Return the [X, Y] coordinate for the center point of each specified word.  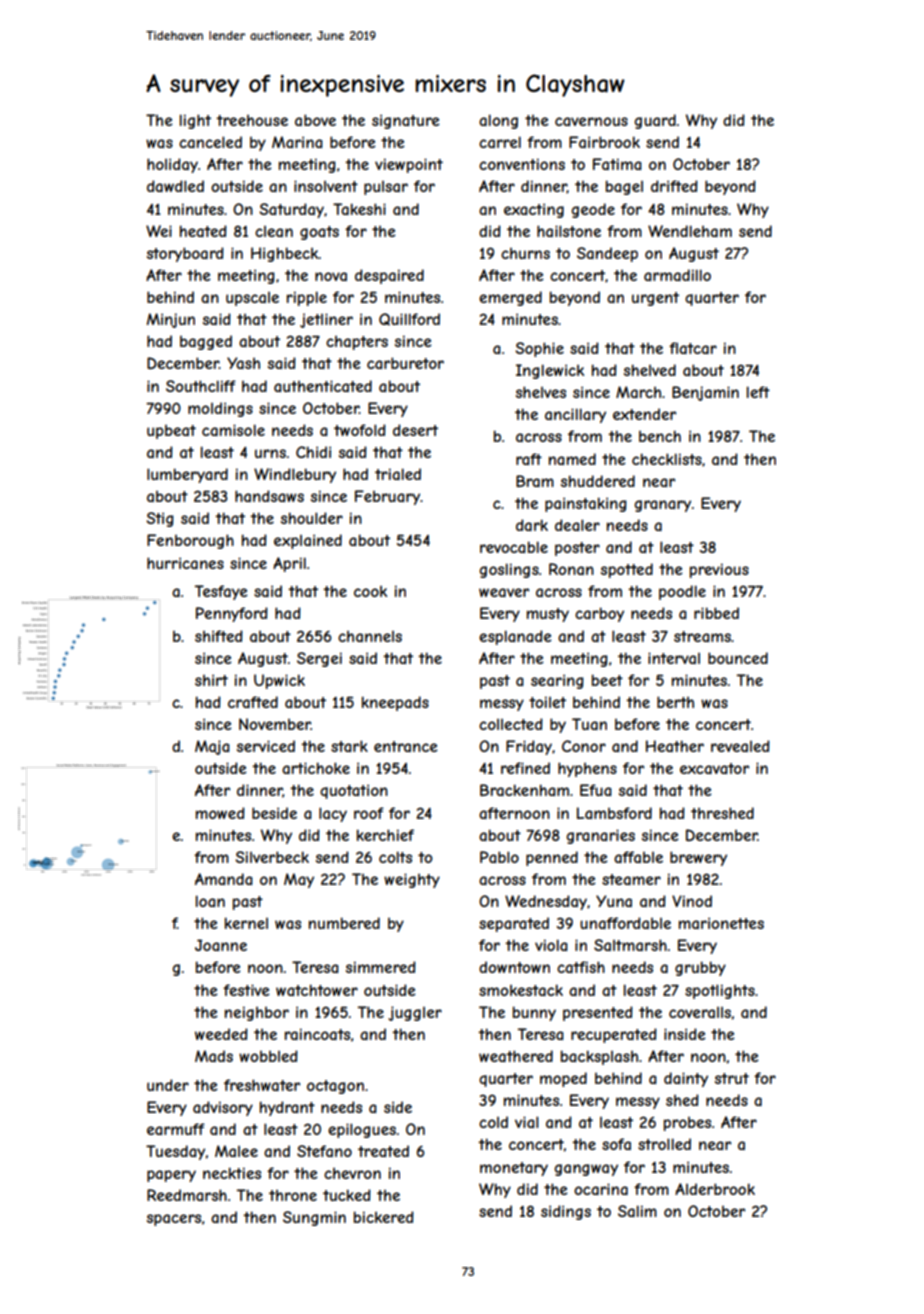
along [498, 121]
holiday [172, 165]
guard [655, 121]
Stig [160, 519]
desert [415, 430]
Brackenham [524, 790]
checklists [667, 459]
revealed [740, 746]
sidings [566, 1212]
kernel [246, 923]
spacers [174, 1220]
